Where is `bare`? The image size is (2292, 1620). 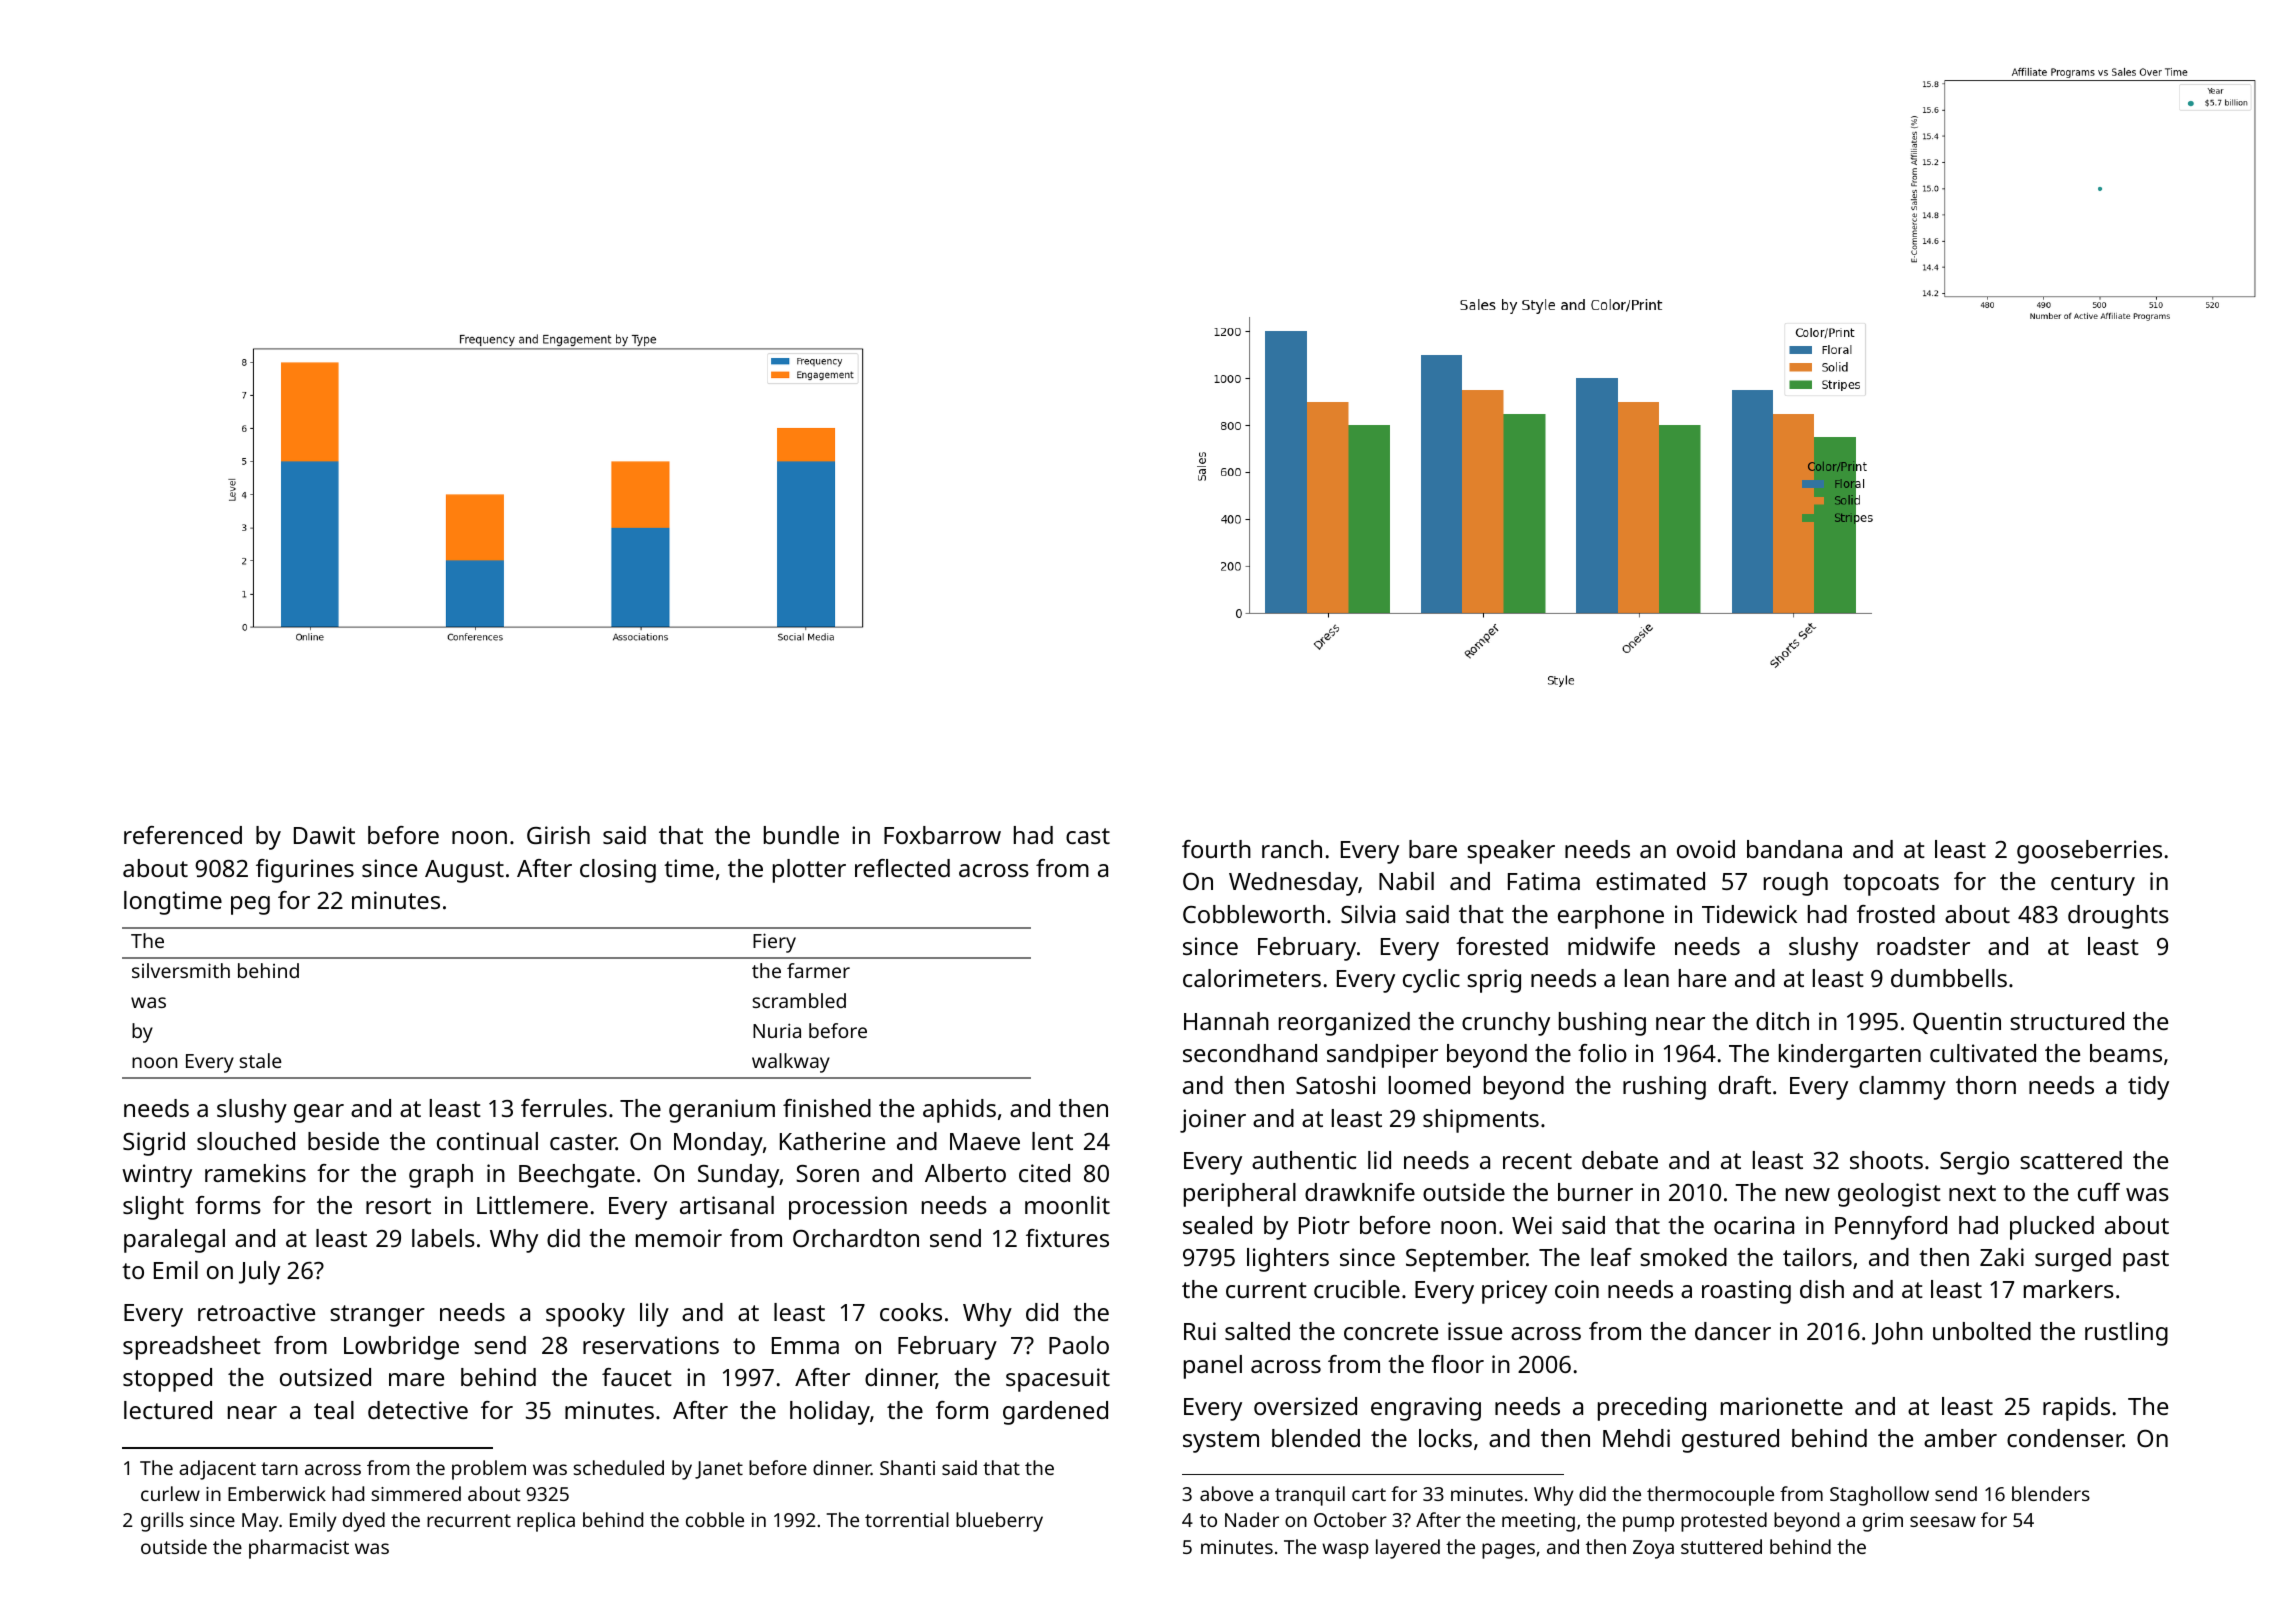 bare is located at coordinates (1433, 849).
